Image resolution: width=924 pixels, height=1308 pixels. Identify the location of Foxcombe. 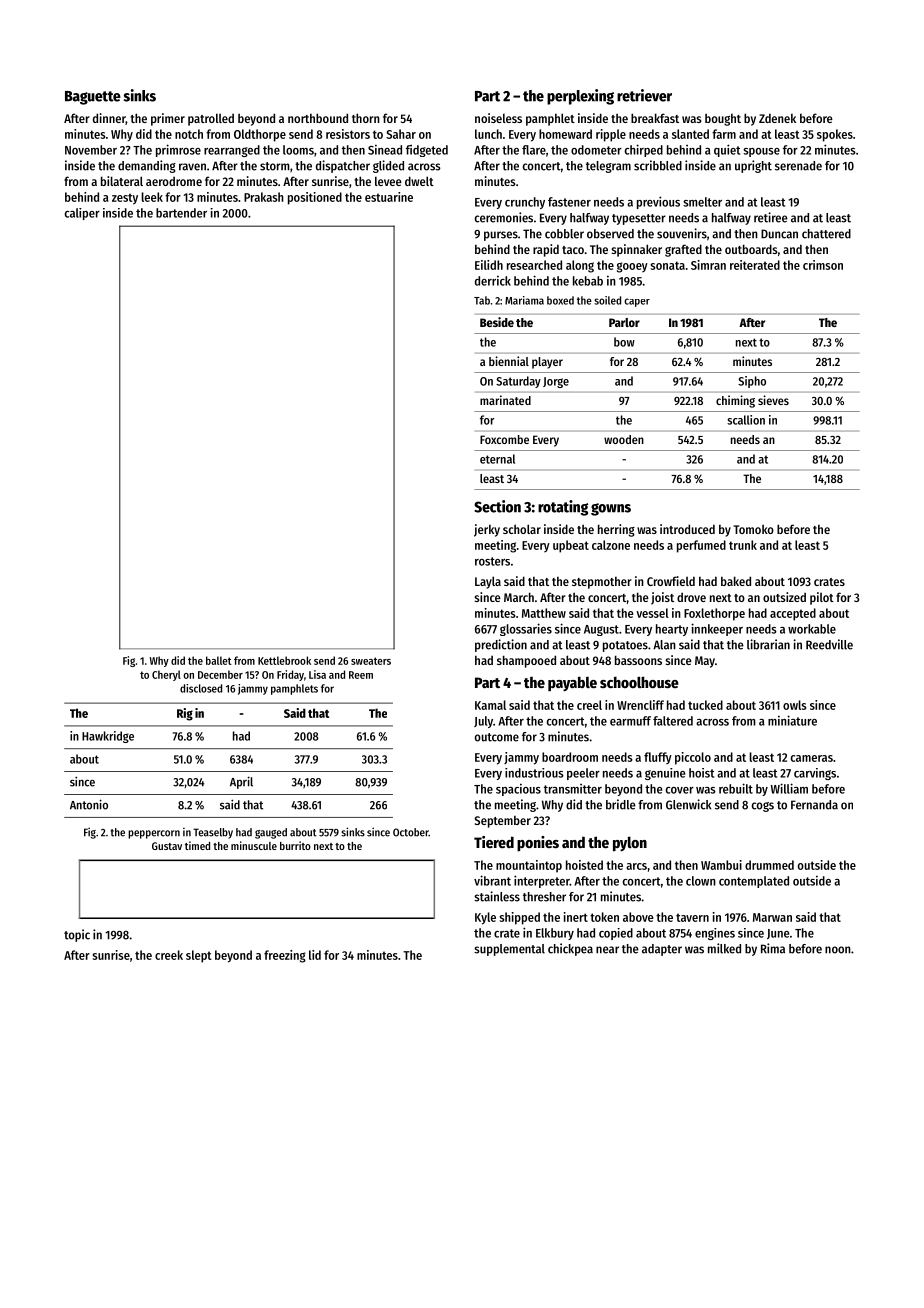
(504, 439).
